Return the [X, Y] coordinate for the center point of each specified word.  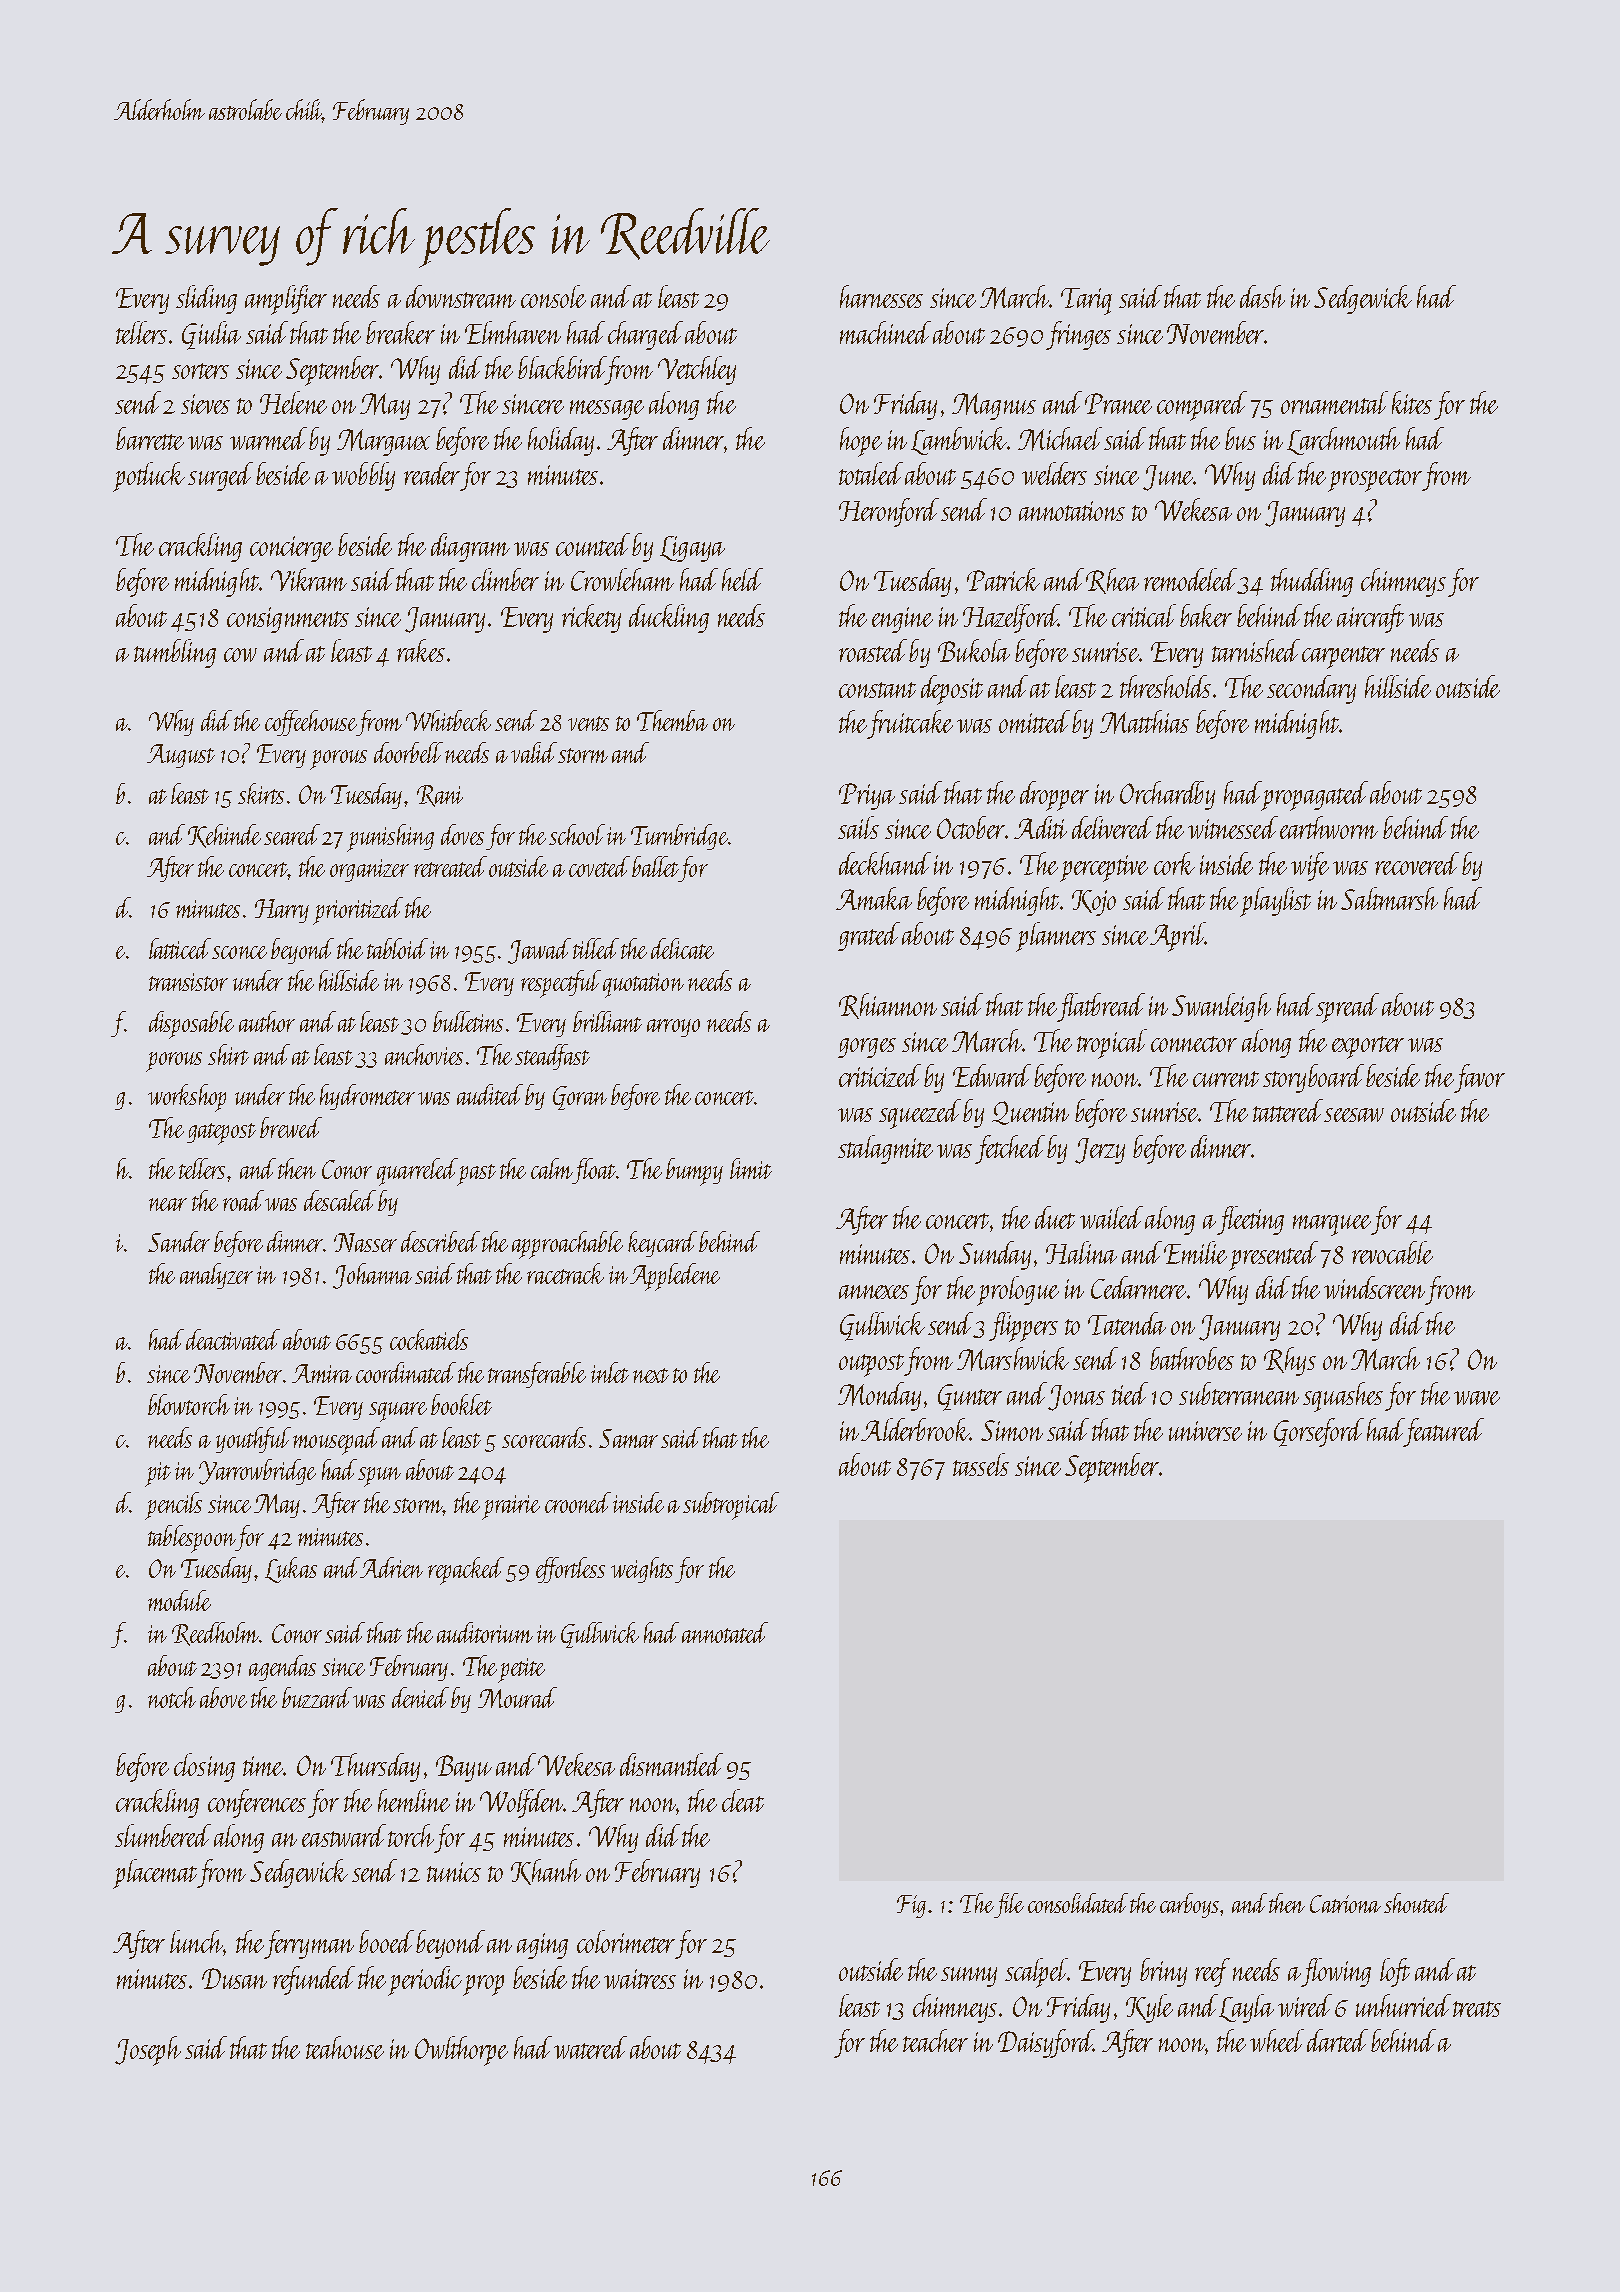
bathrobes [1192, 1358]
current [1226, 1079]
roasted [873, 650]
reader [432, 473]
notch [172, 1697]
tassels [981, 1464]
